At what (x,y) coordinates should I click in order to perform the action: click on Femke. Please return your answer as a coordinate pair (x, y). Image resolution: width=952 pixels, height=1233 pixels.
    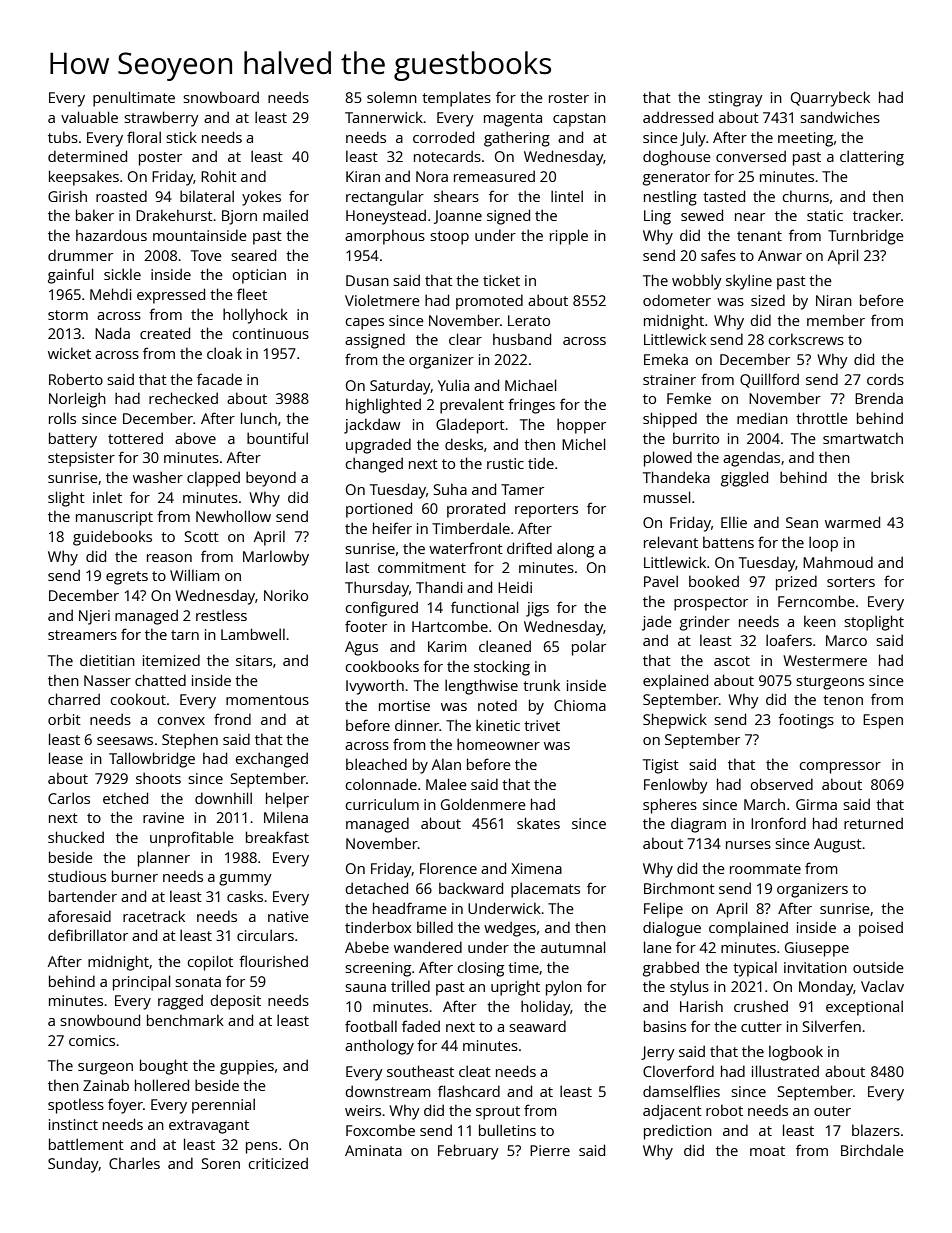
    Looking at the image, I should click on (689, 398).
